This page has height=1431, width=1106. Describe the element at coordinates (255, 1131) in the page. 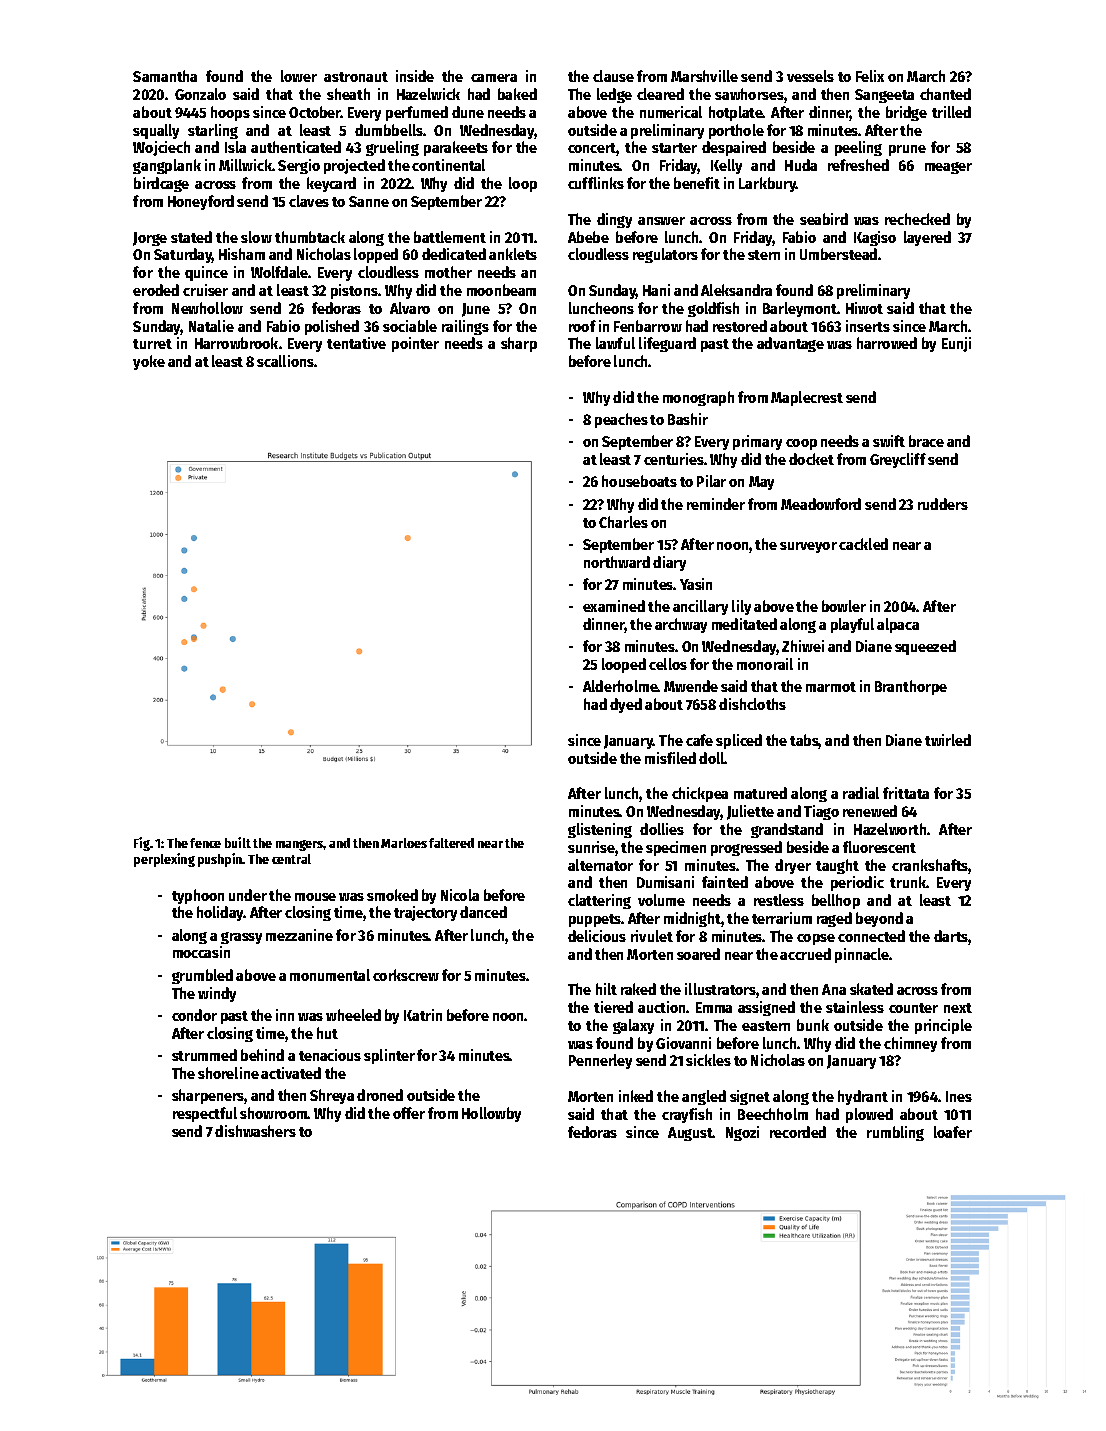

I see `dishwashers` at that location.
